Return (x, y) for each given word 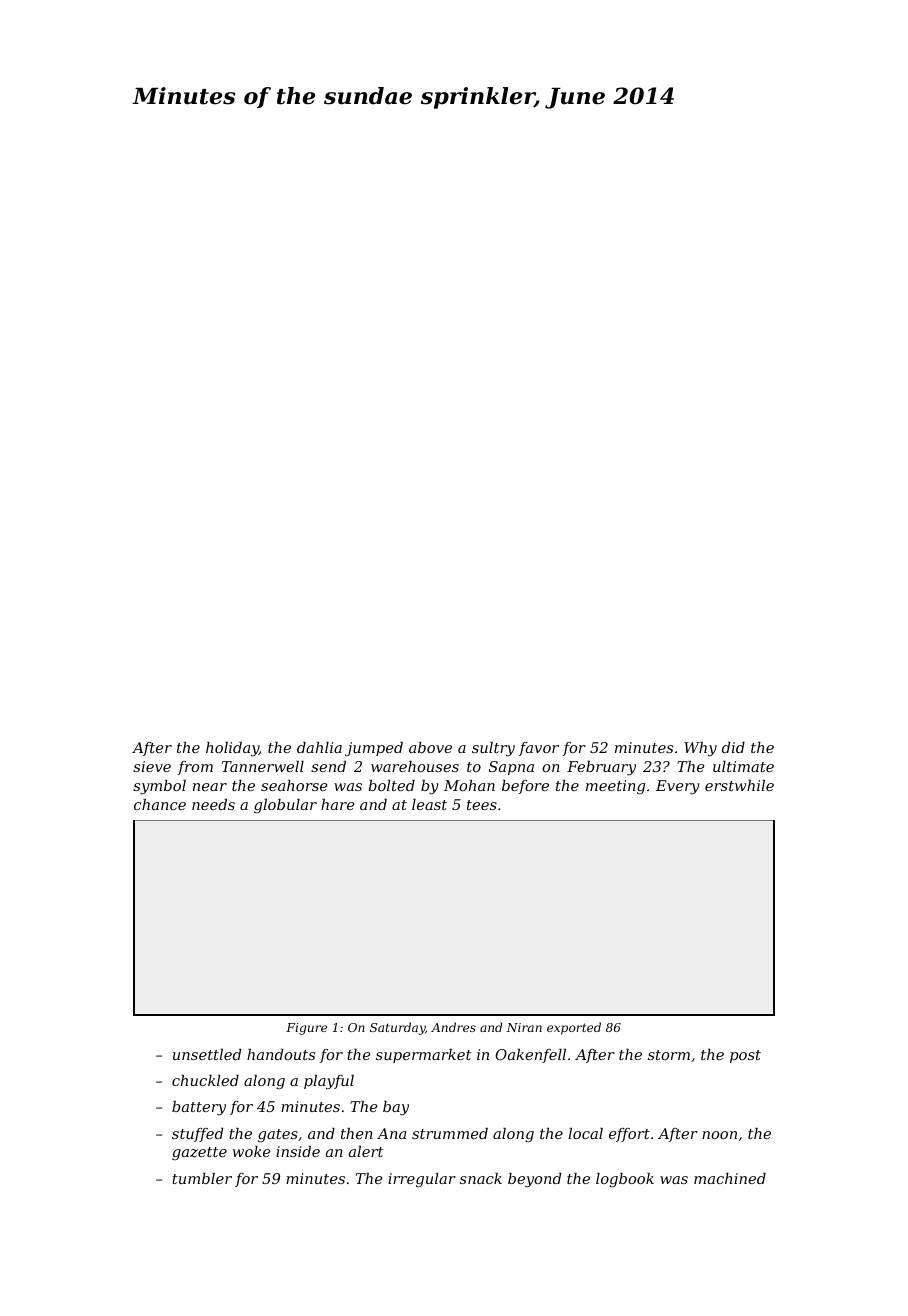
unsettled (207, 1054)
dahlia (319, 747)
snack (481, 1178)
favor (539, 749)
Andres (453, 1027)
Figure (306, 1029)
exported (574, 1028)
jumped (374, 749)
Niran (524, 1027)
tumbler (202, 1178)
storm (669, 1055)
